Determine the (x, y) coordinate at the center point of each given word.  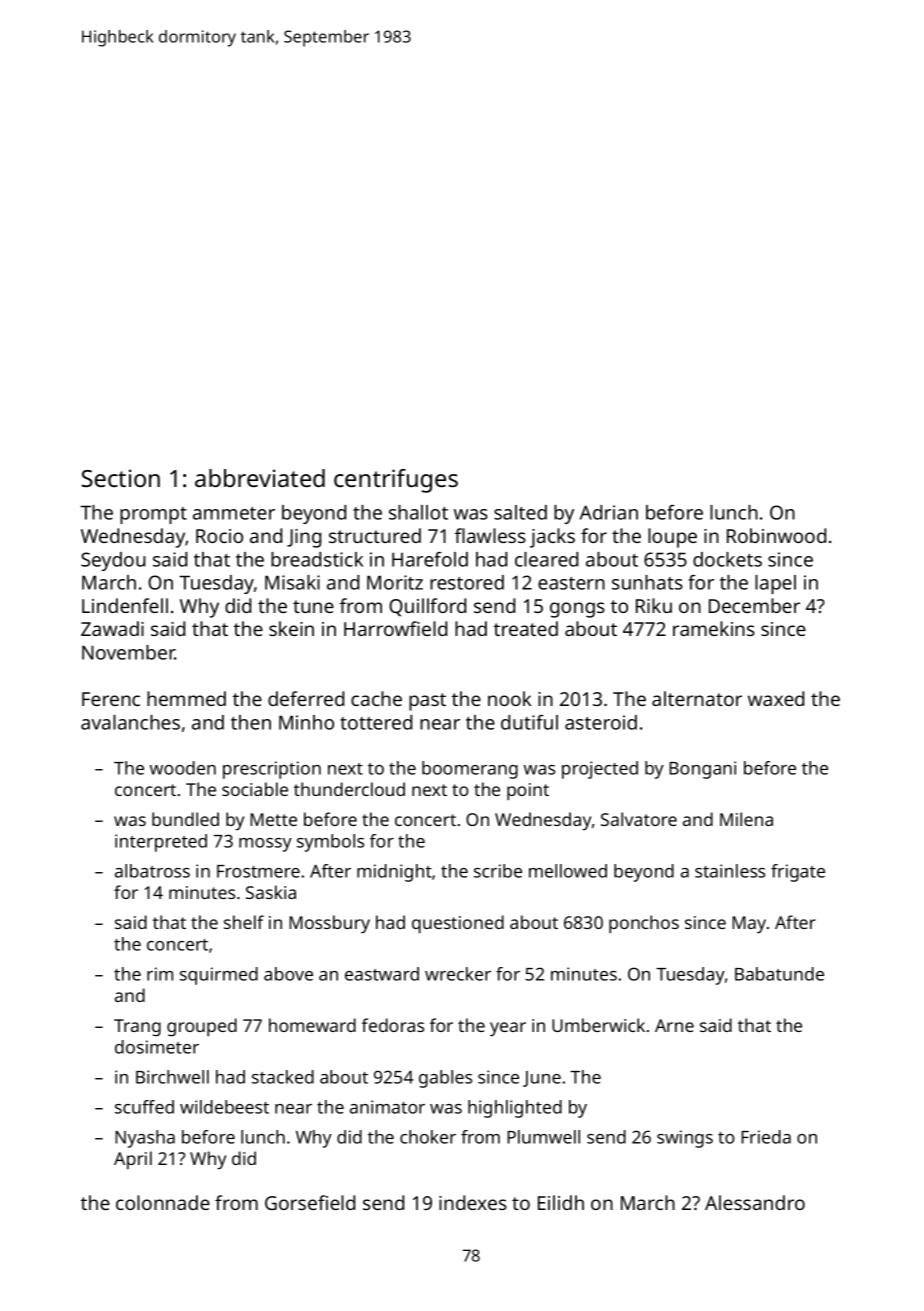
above (288, 974)
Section (120, 478)
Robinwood (776, 535)
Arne (674, 1025)
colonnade (163, 1202)
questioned (458, 924)
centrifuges (396, 481)
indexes (473, 1202)
